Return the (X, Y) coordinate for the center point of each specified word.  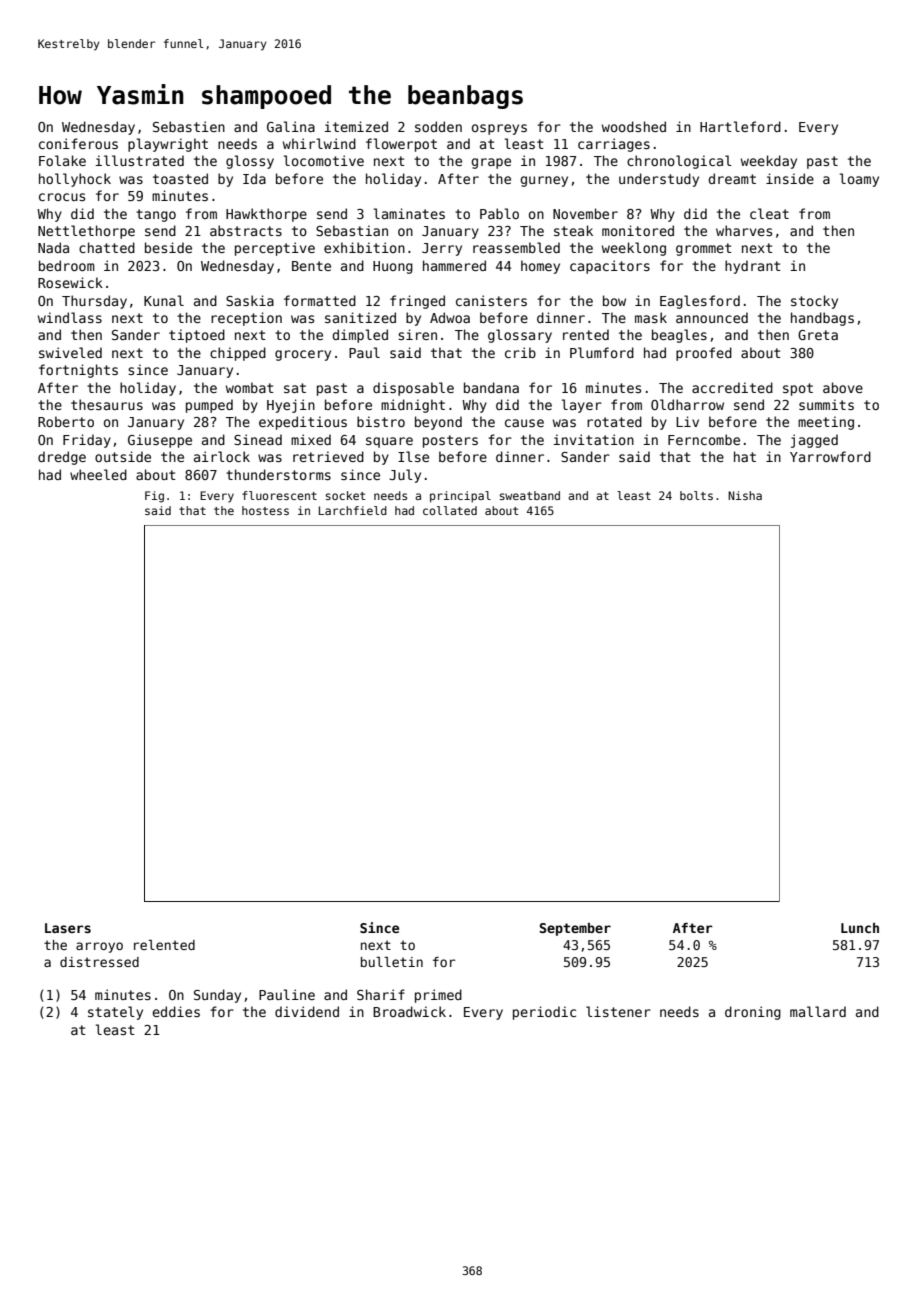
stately (115, 1013)
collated (450, 510)
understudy (659, 180)
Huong (393, 267)
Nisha (745, 495)
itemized (356, 126)
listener (618, 1011)
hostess (265, 510)
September (575, 929)
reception (246, 319)
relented (164, 945)
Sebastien (189, 126)
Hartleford (740, 126)
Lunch (860, 928)
